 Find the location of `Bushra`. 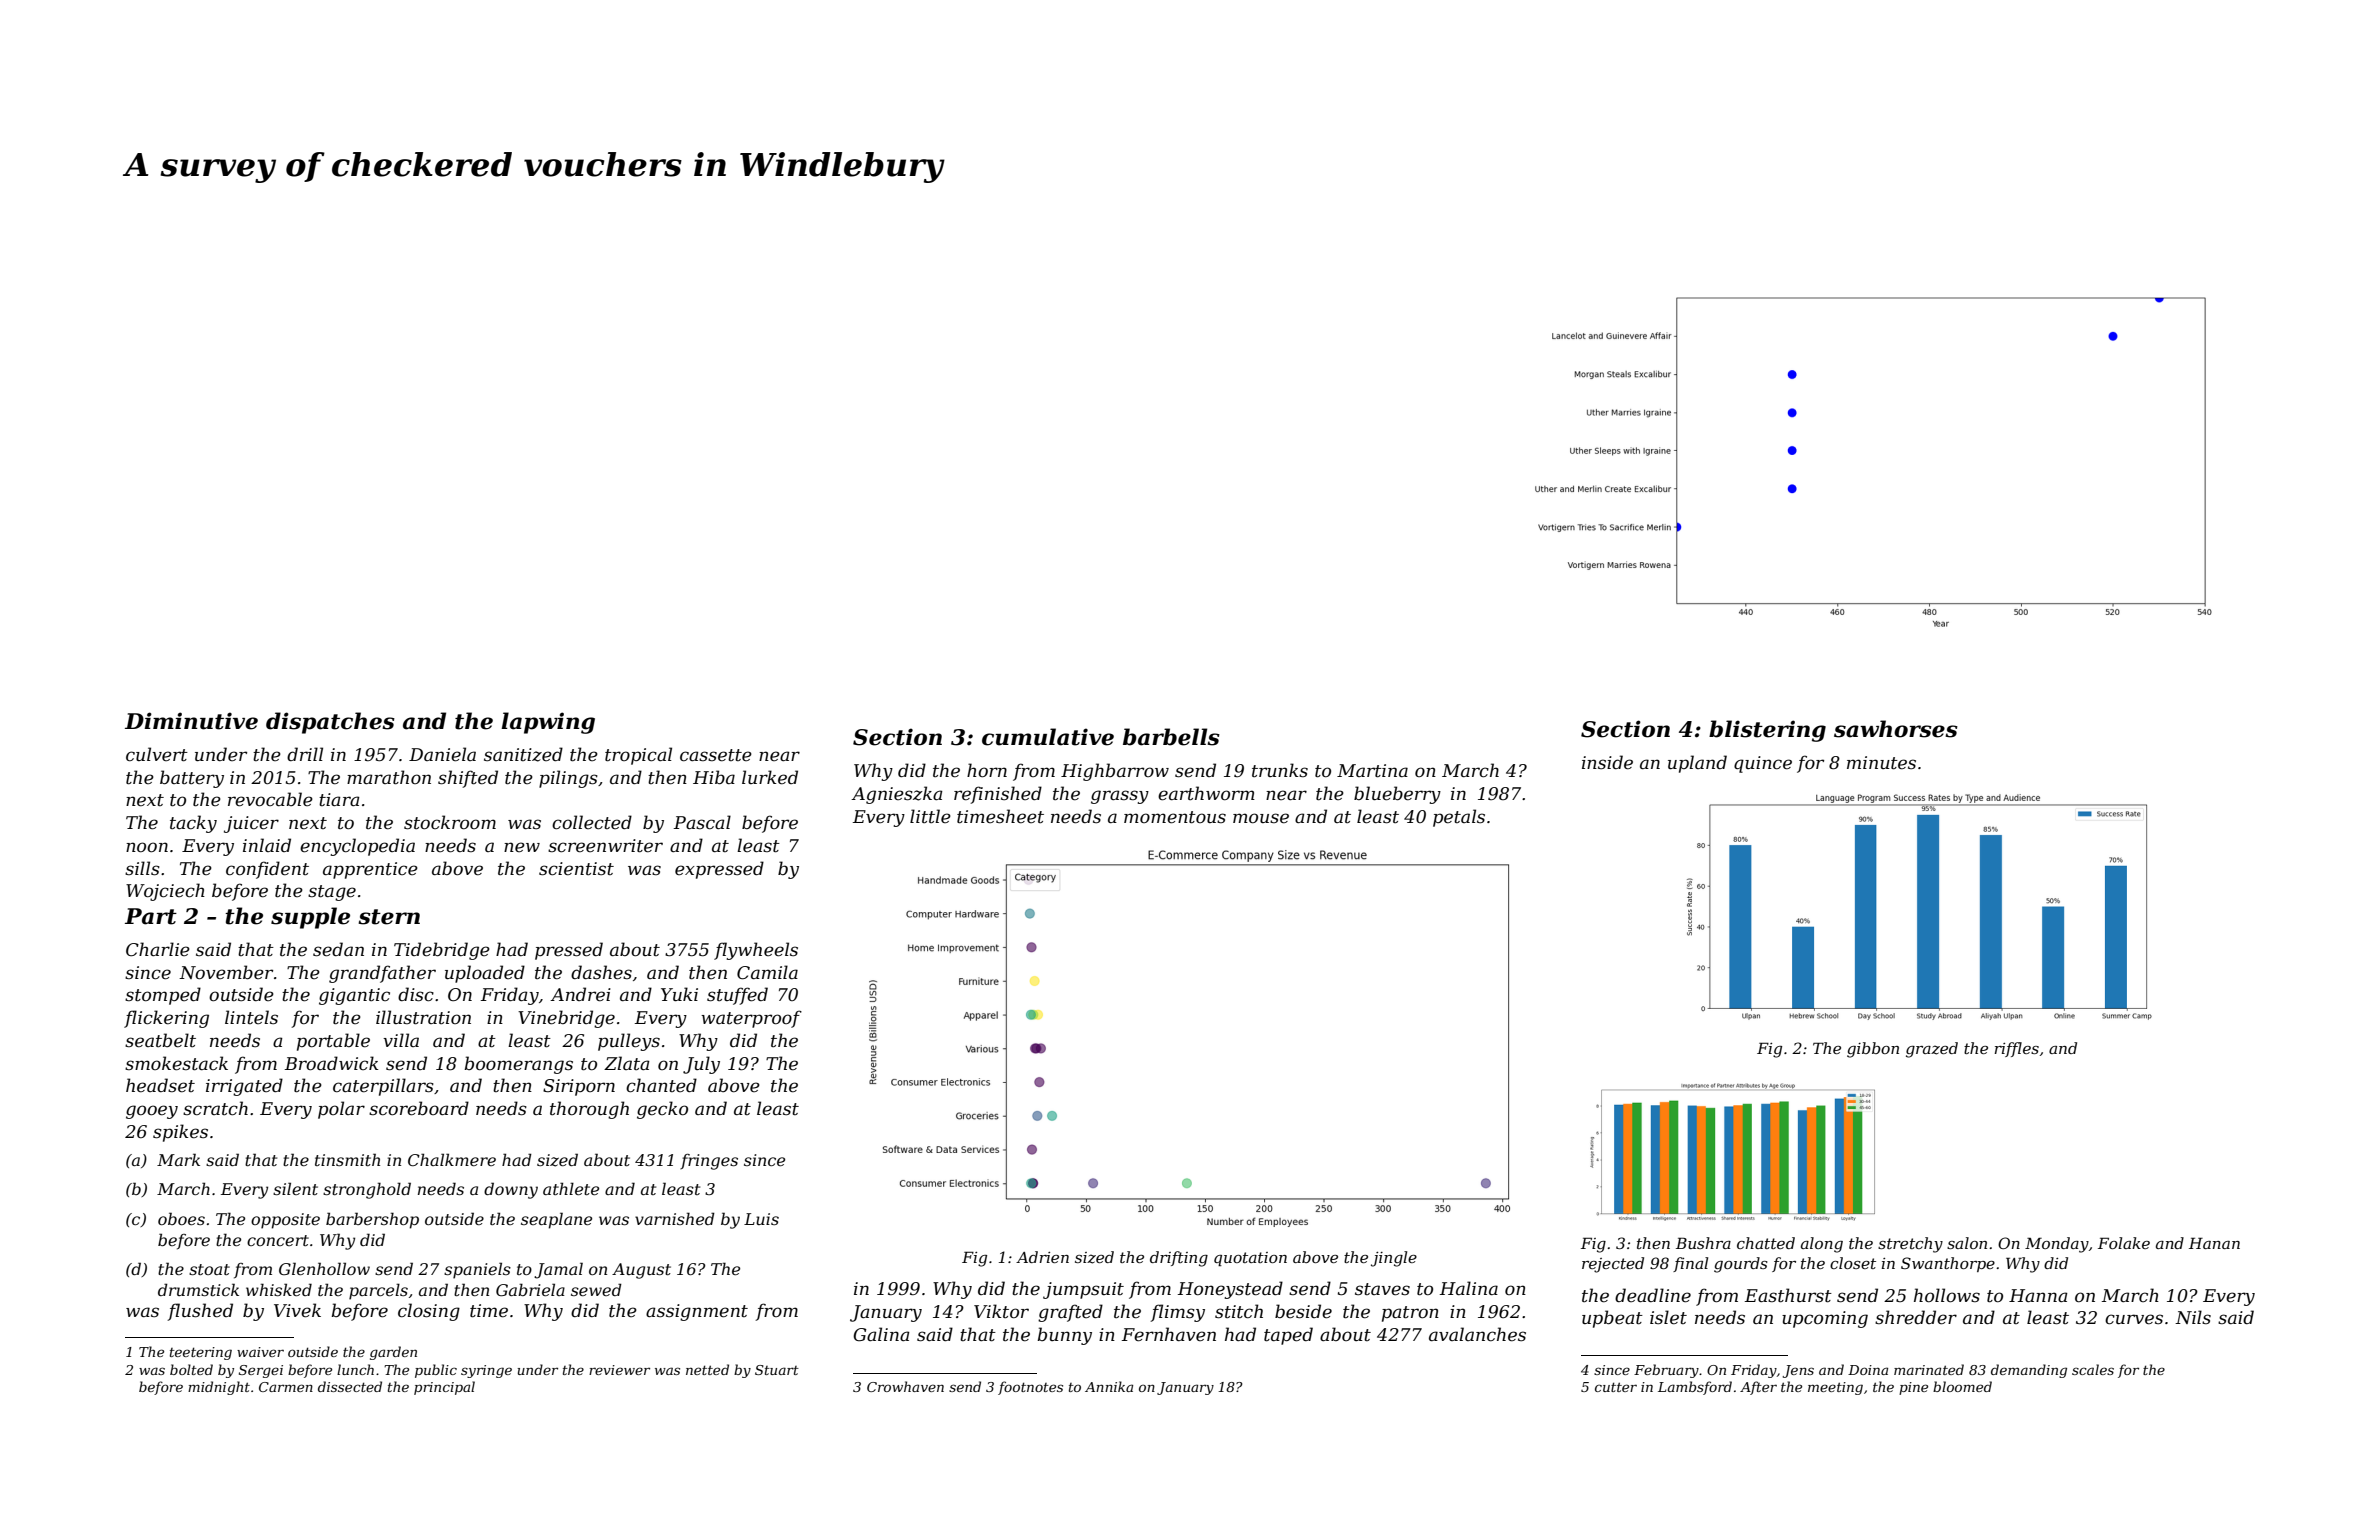

Bushra is located at coordinates (1703, 1243).
